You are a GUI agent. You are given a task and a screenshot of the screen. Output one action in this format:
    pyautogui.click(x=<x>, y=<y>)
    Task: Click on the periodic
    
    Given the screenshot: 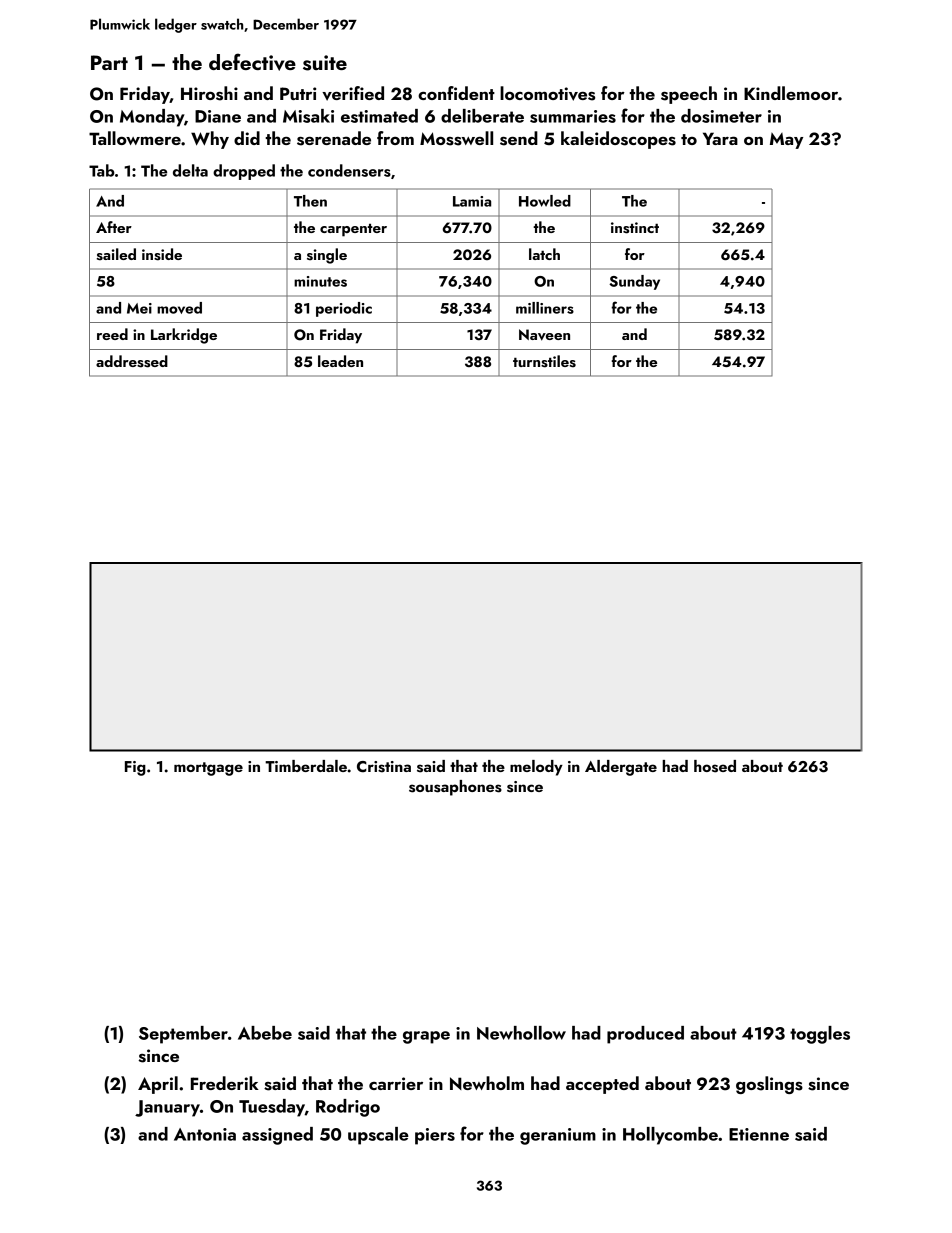 What is the action you would take?
    pyautogui.click(x=344, y=309)
